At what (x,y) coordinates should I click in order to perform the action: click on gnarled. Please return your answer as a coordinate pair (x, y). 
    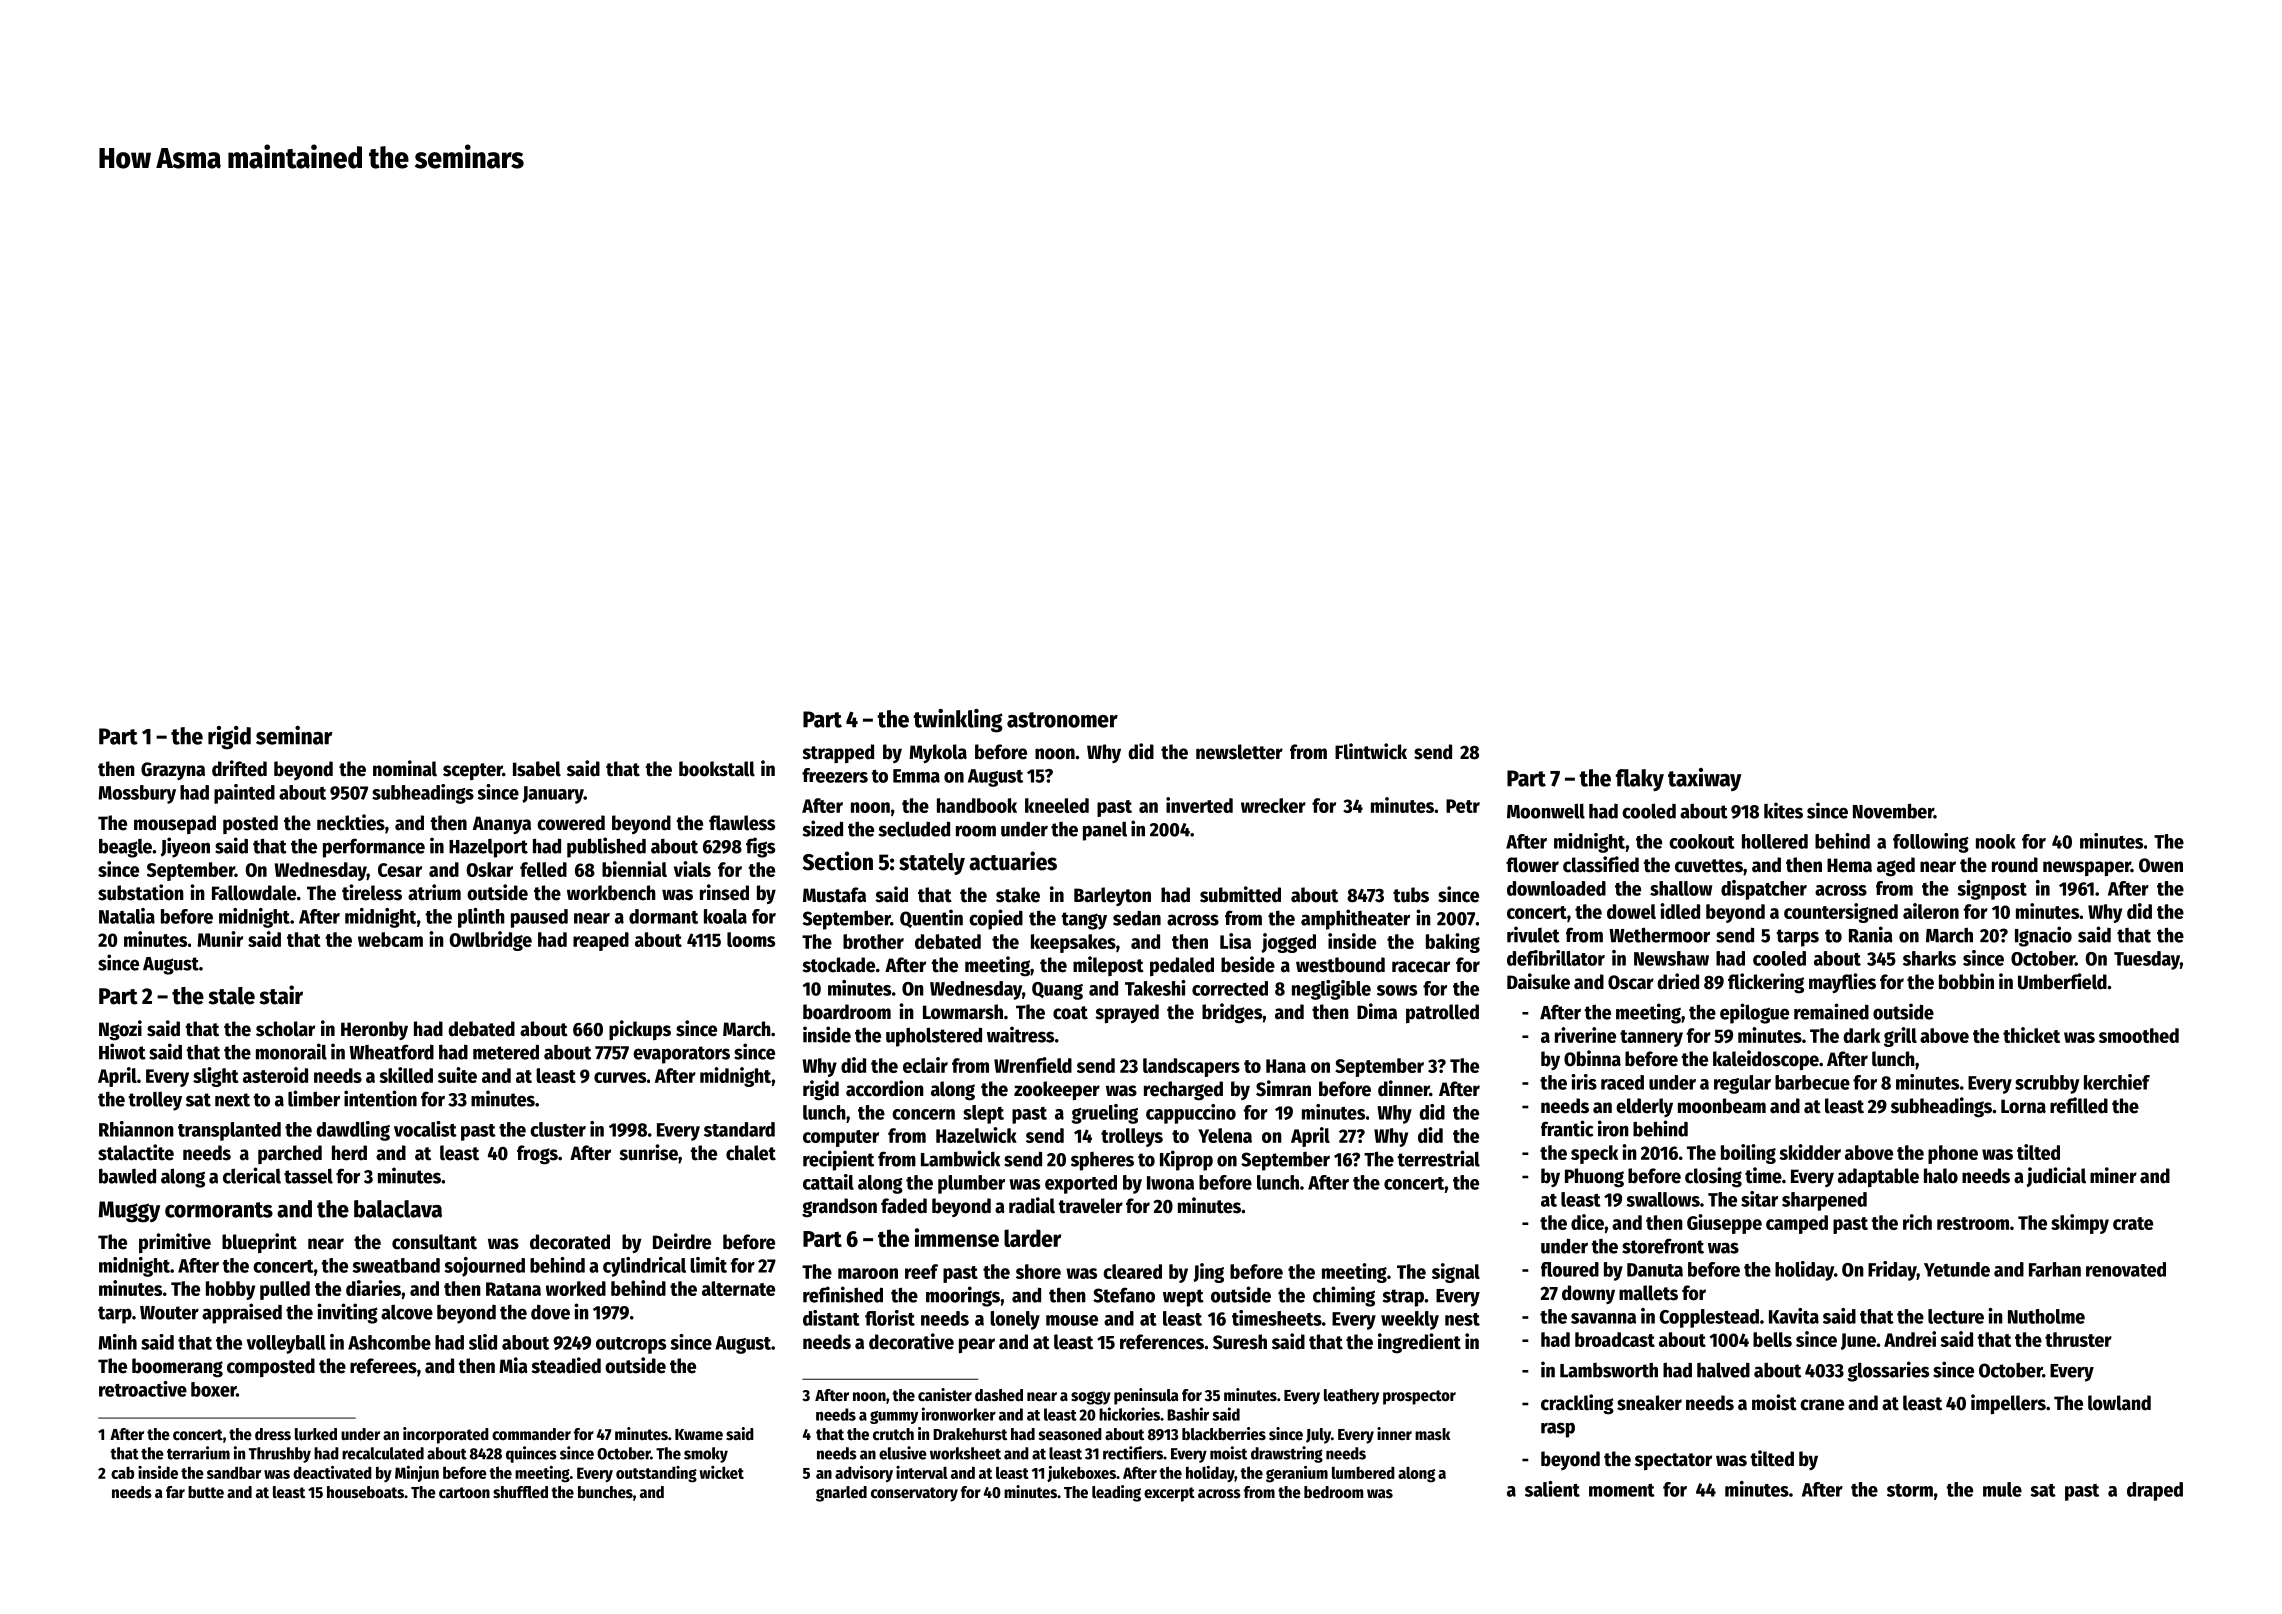
    Looking at the image, I should click on (841, 1494).
